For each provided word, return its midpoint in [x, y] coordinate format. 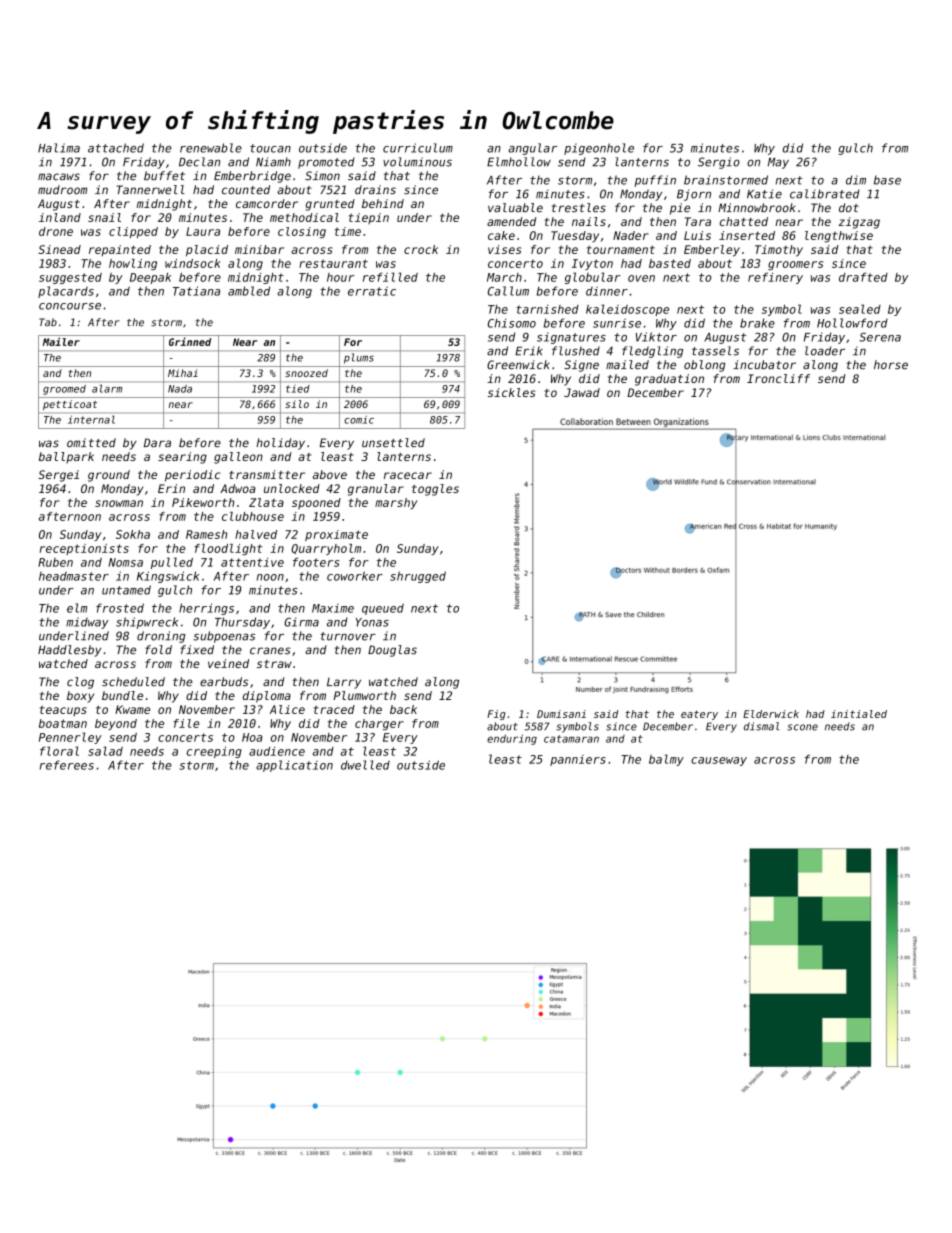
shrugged [418, 577]
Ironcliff [778, 378]
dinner [607, 291]
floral [59, 751]
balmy [666, 760]
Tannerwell [151, 190]
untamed [126, 590]
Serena [880, 337]
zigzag [859, 223]
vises [504, 249]
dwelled [365, 765]
